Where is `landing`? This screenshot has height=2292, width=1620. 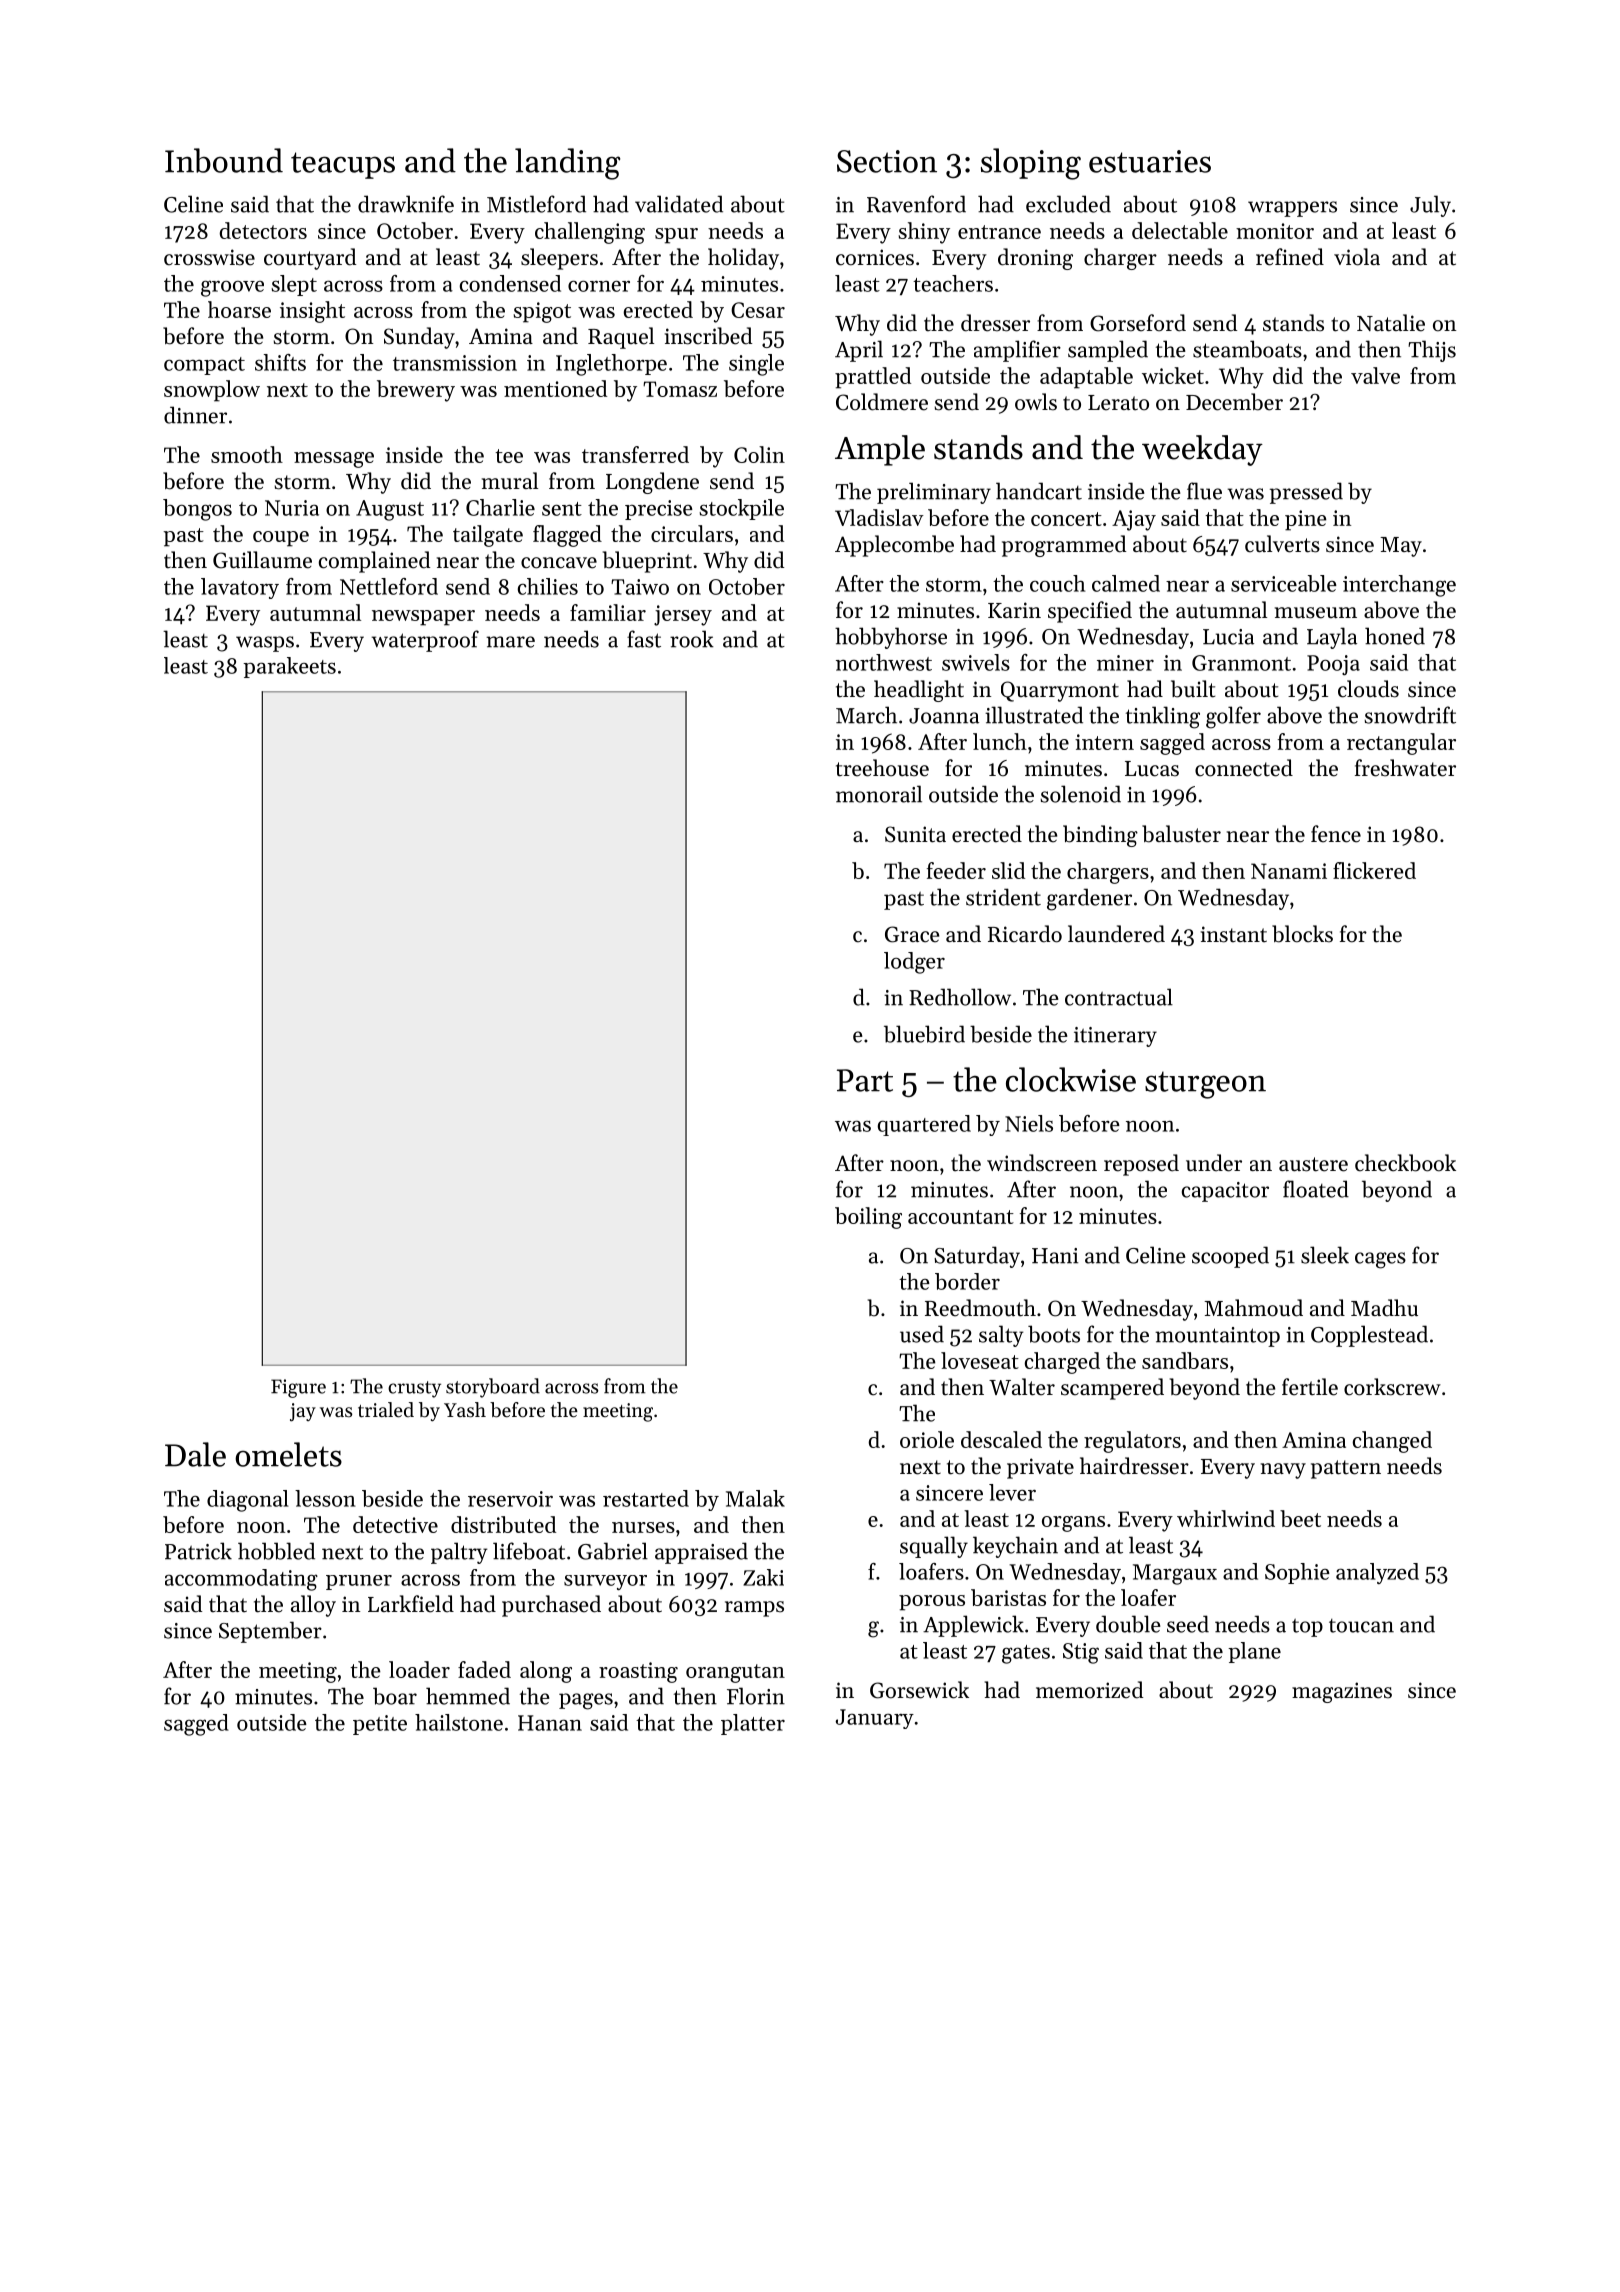 landing is located at coordinates (567, 164).
